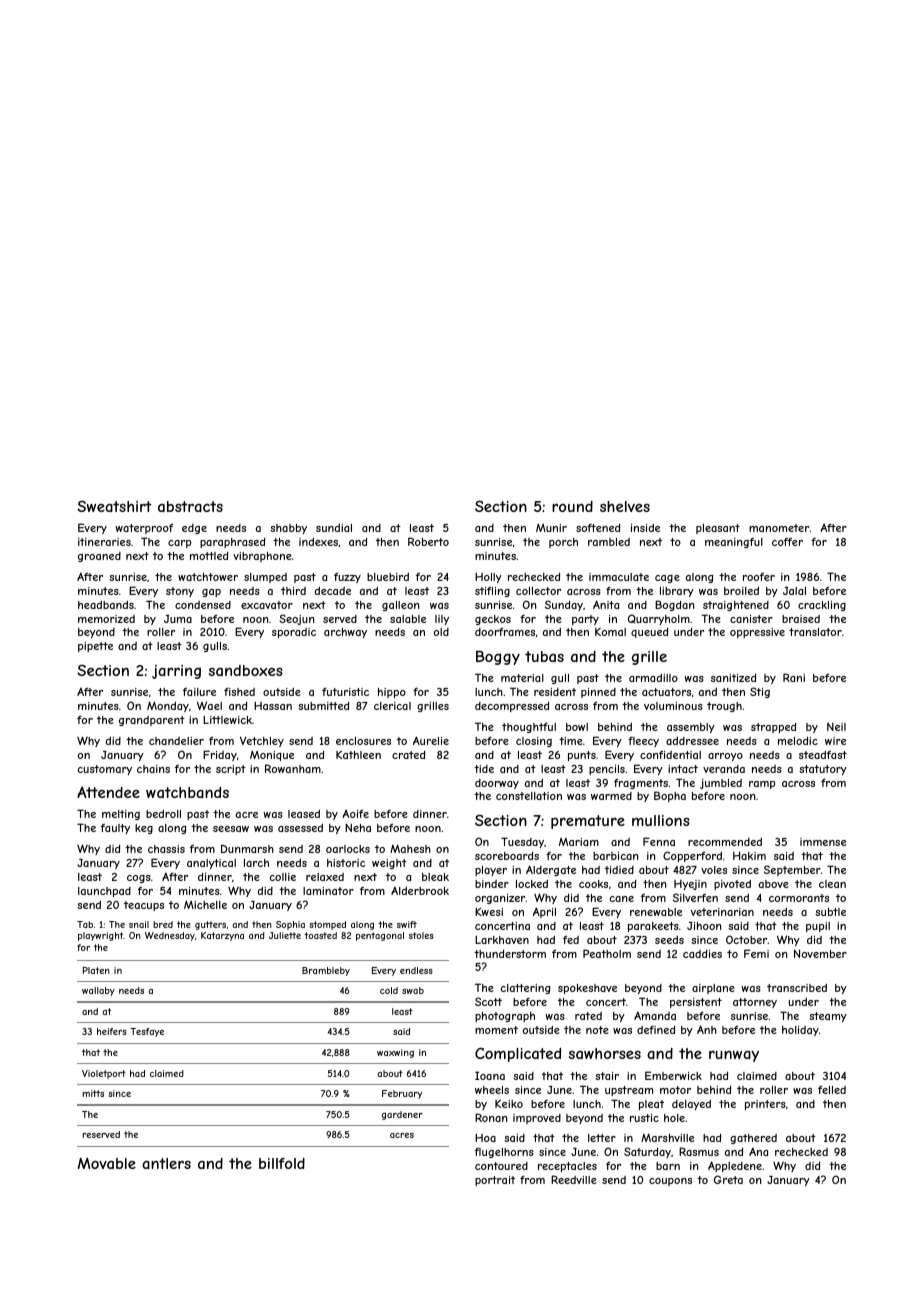 The height and width of the screenshot is (1308, 924). I want to click on Greta, so click(728, 1179).
